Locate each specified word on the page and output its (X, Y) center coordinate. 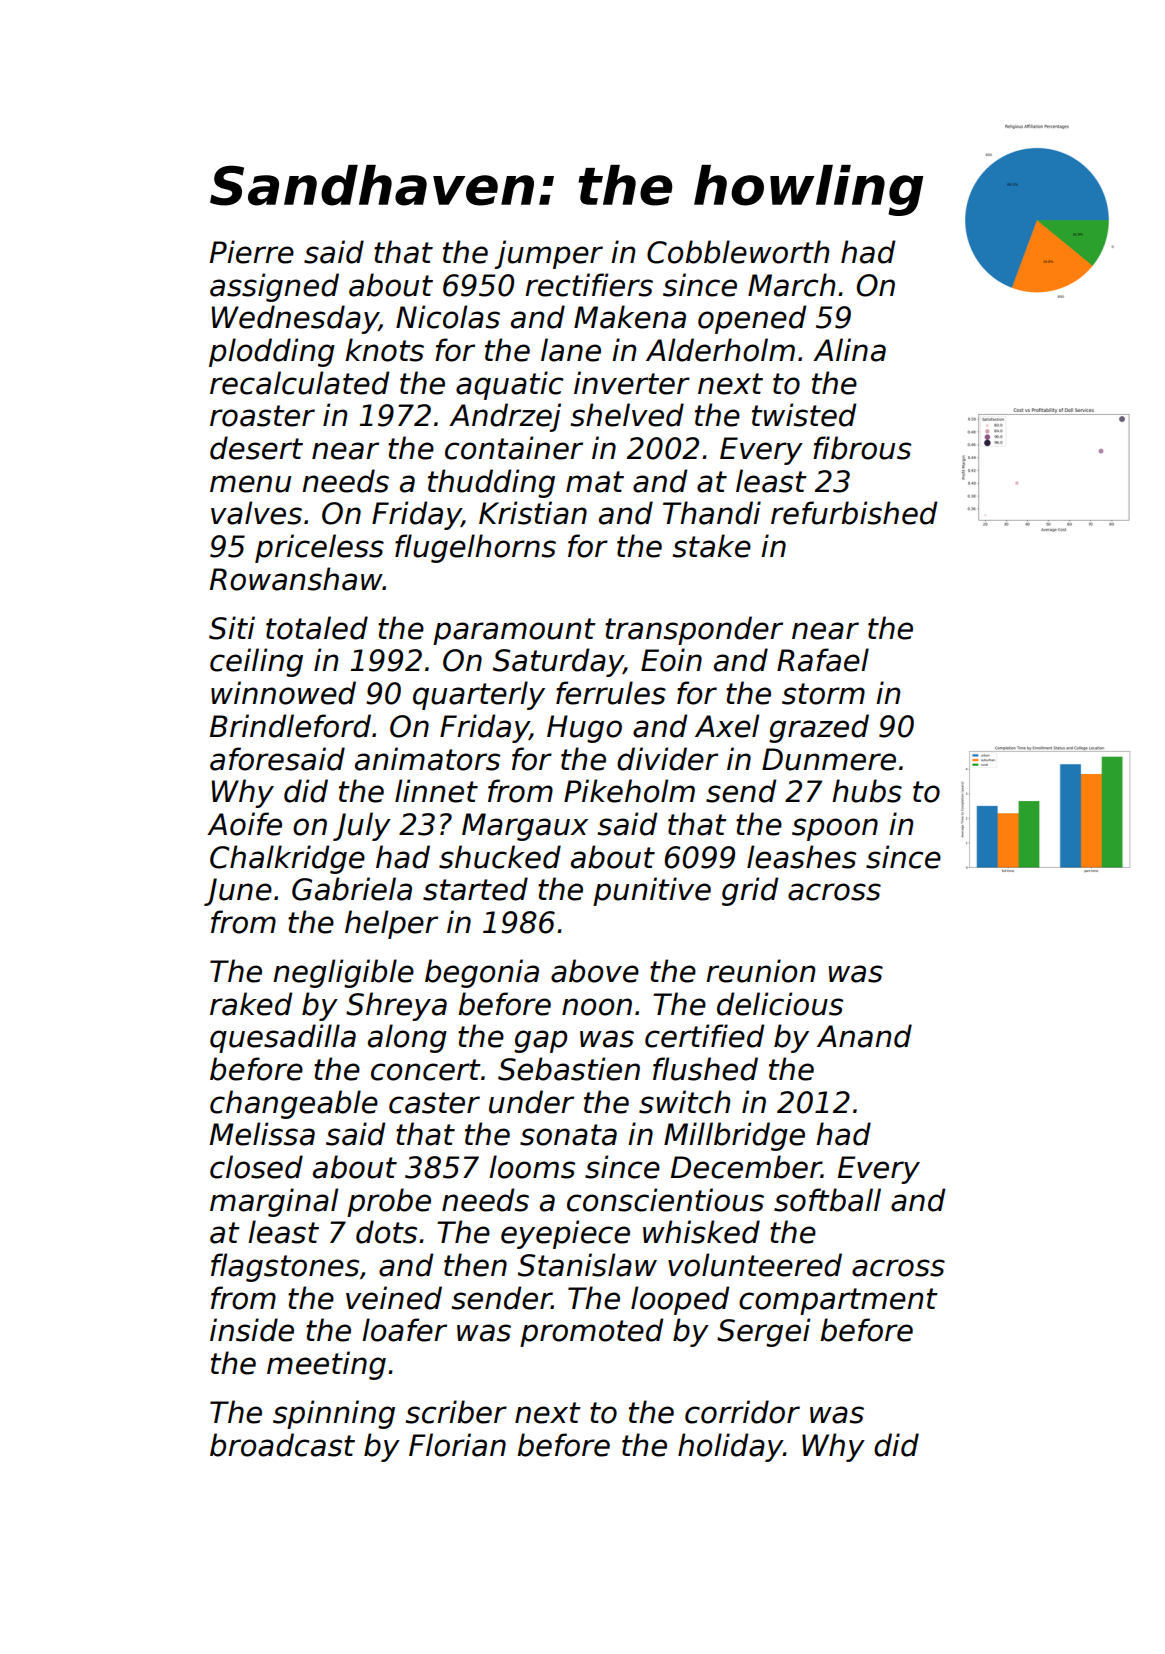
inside (252, 1330)
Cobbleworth (738, 252)
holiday (730, 1447)
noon (597, 1007)
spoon (835, 829)
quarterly (479, 695)
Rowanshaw (296, 579)
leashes (801, 857)
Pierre (252, 252)
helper (391, 924)
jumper (548, 254)
